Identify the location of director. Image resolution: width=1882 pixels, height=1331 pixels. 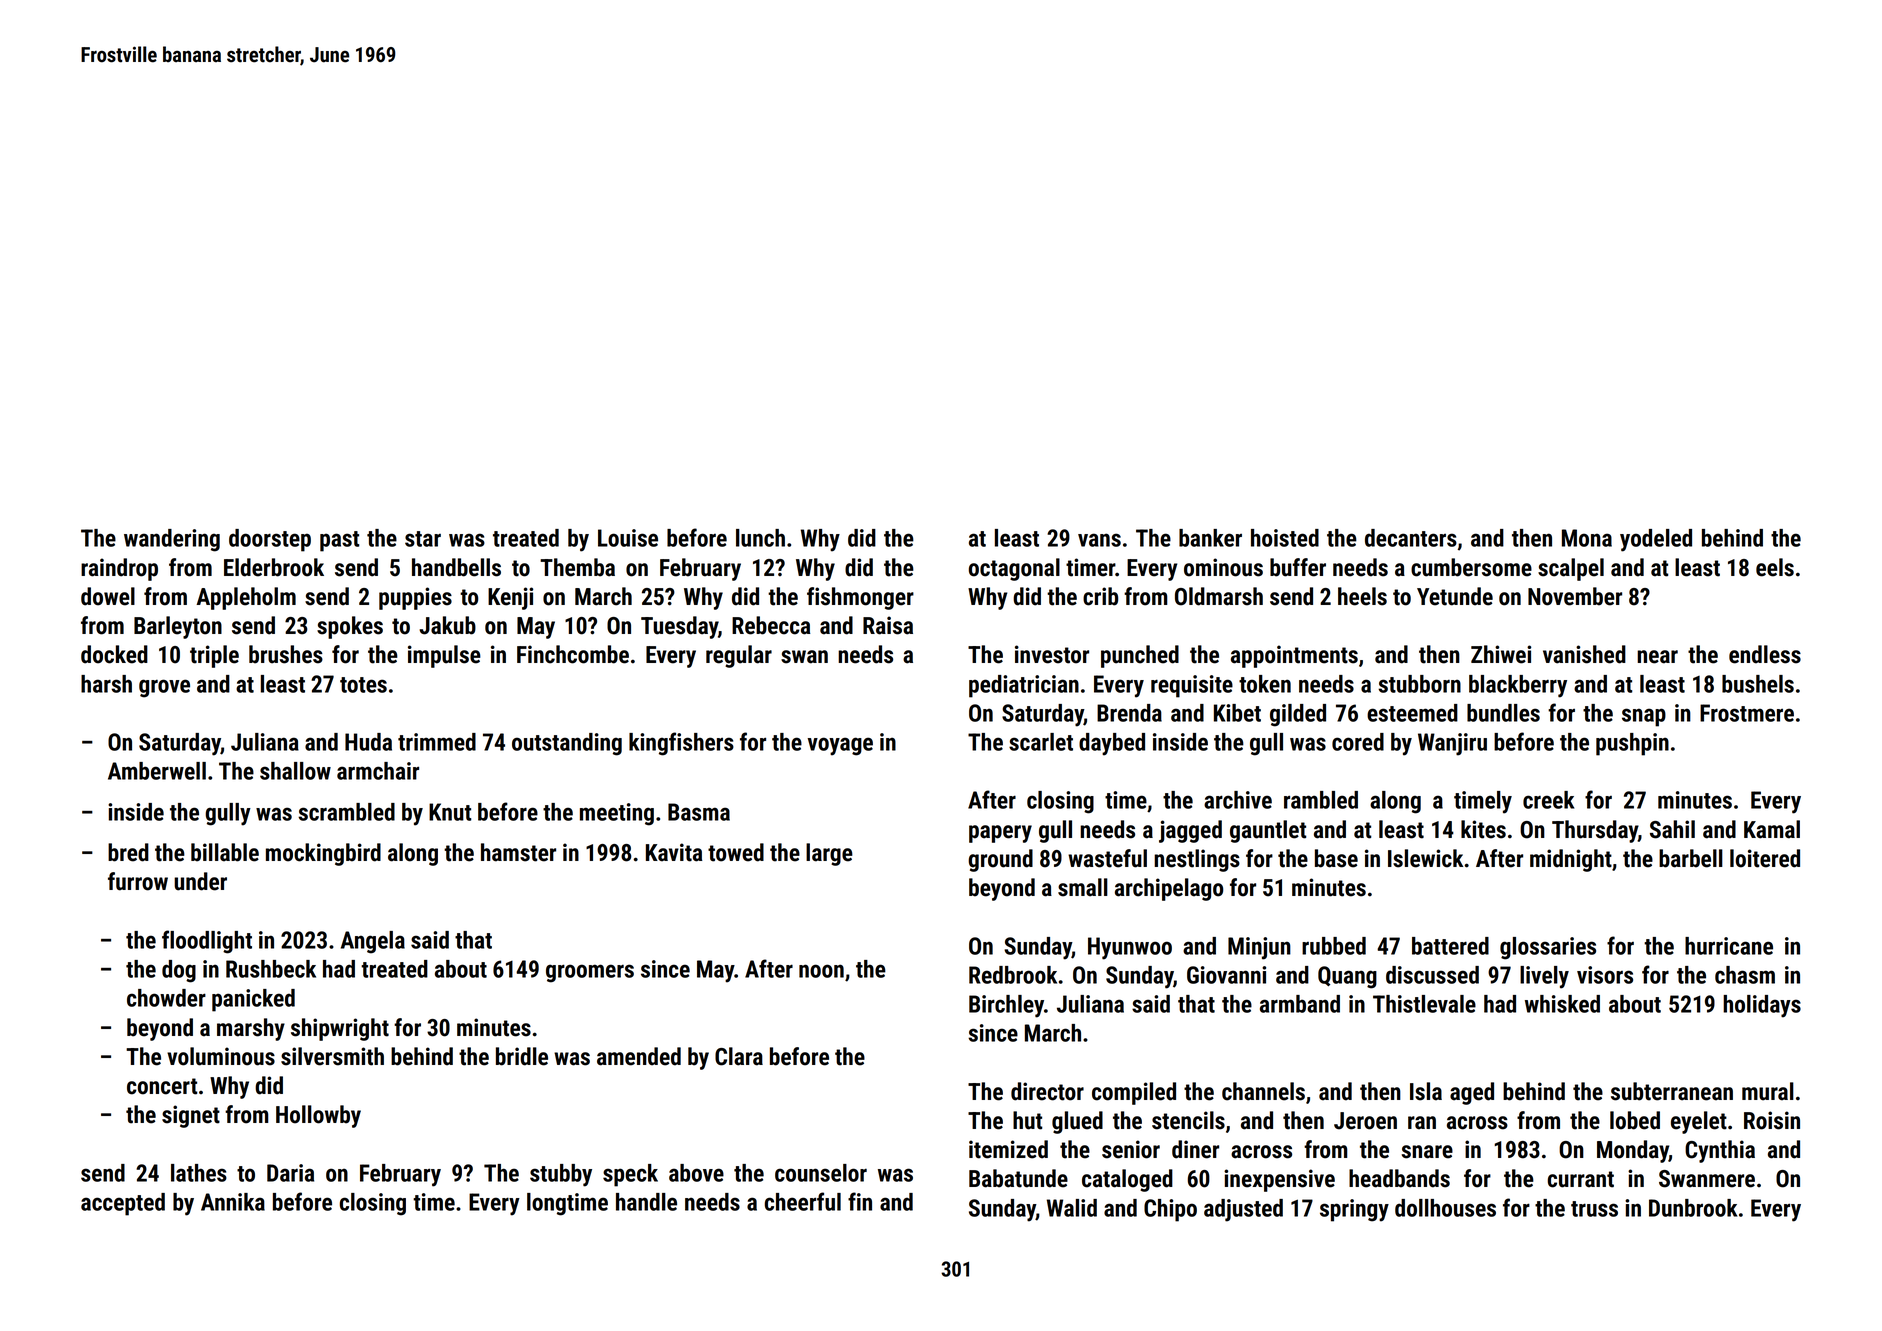
(1047, 1091).
